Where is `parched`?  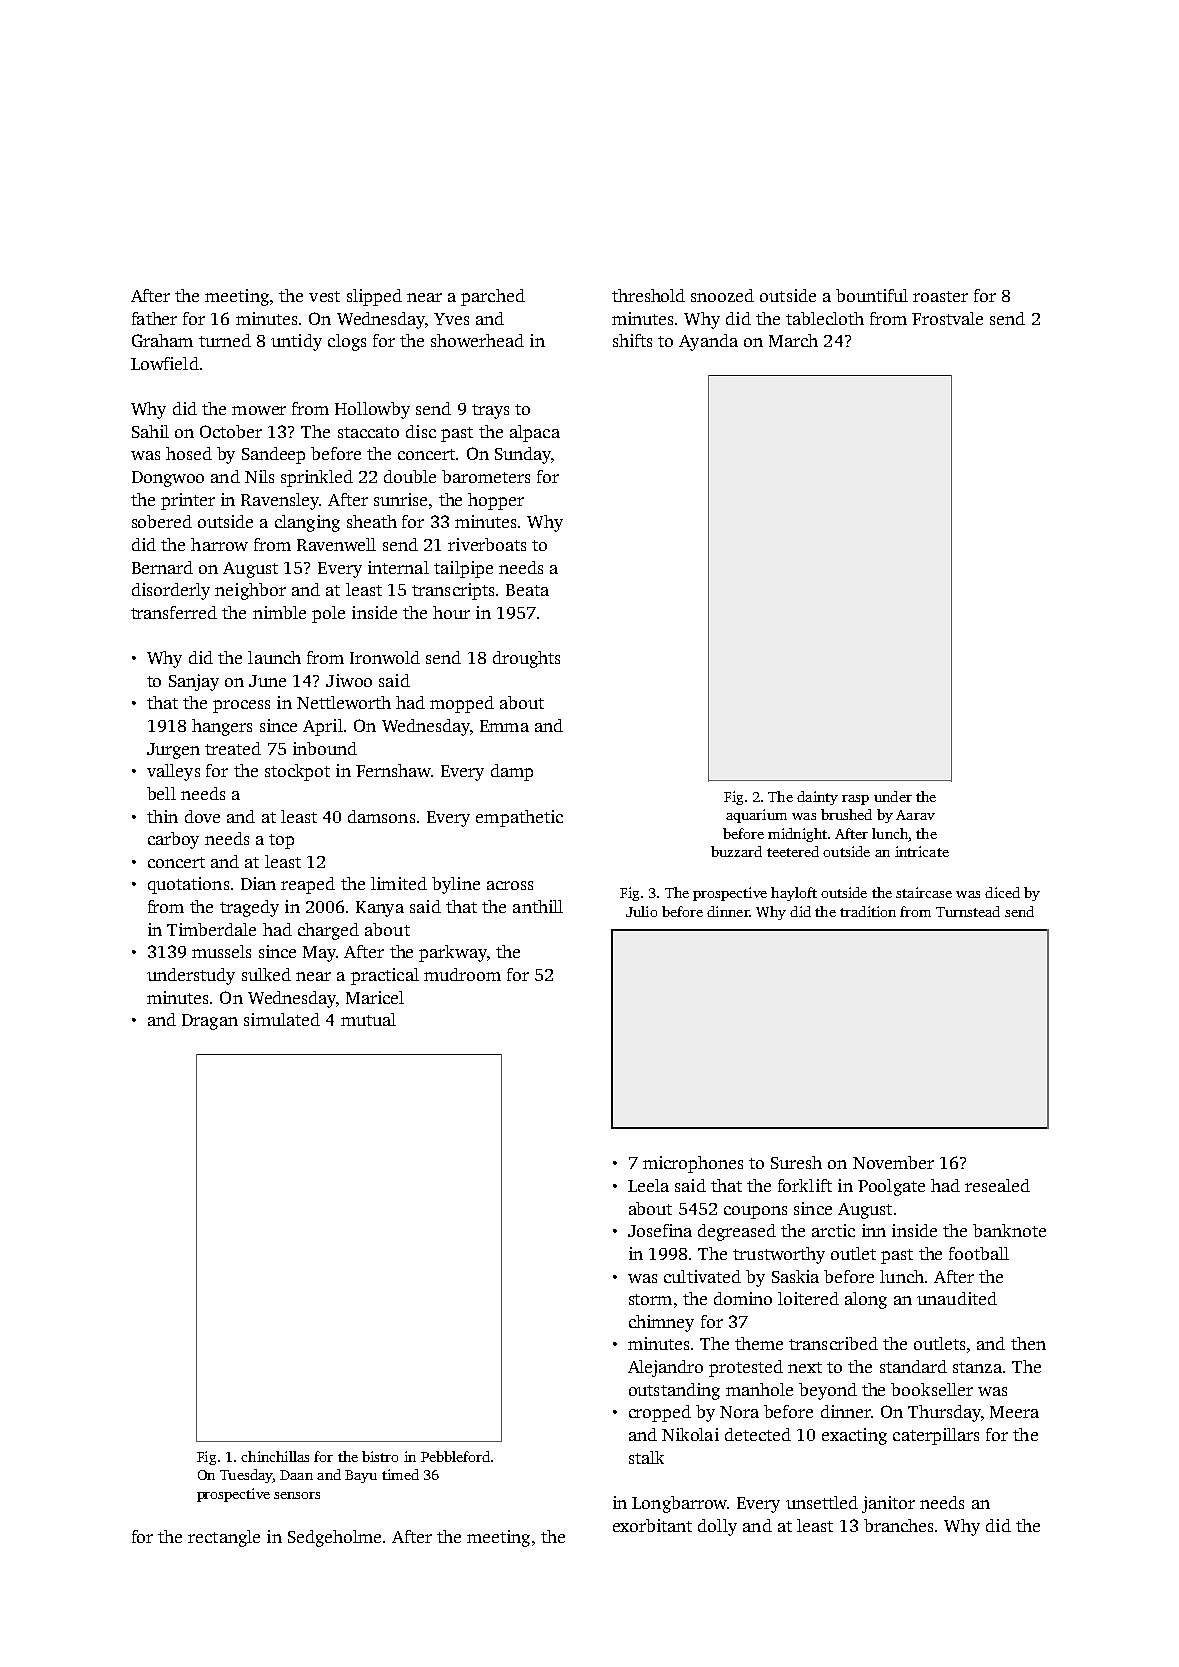 parched is located at coordinates (493, 297).
